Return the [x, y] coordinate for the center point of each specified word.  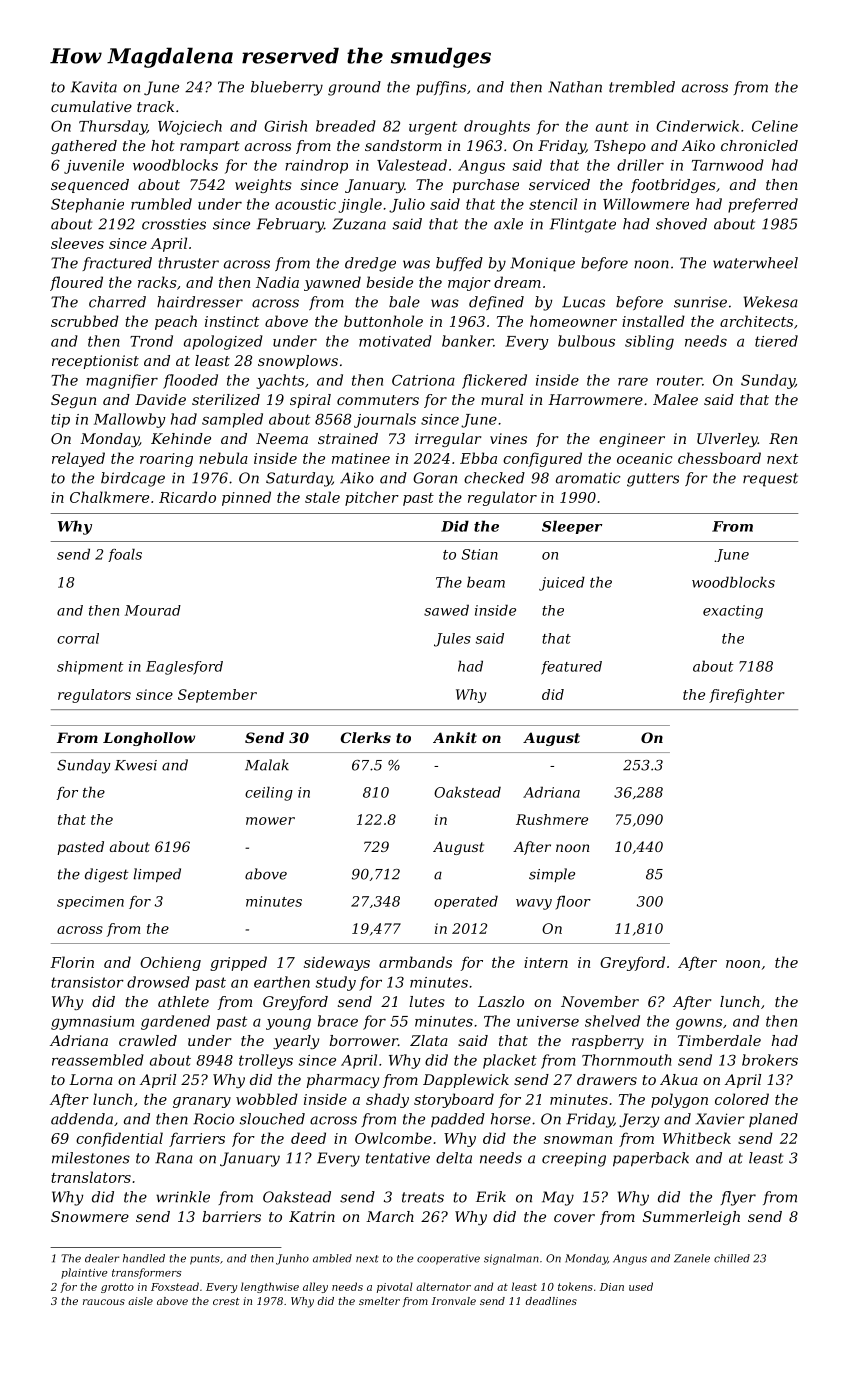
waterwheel [755, 263]
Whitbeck [697, 1138]
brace [338, 1021]
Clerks [366, 737]
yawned [332, 283]
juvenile [94, 166]
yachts [280, 381]
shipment [90, 668]
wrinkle [183, 1197]
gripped [238, 963]
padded [458, 1120]
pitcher [372, 498]
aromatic [588, 478]
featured [571, 668]
